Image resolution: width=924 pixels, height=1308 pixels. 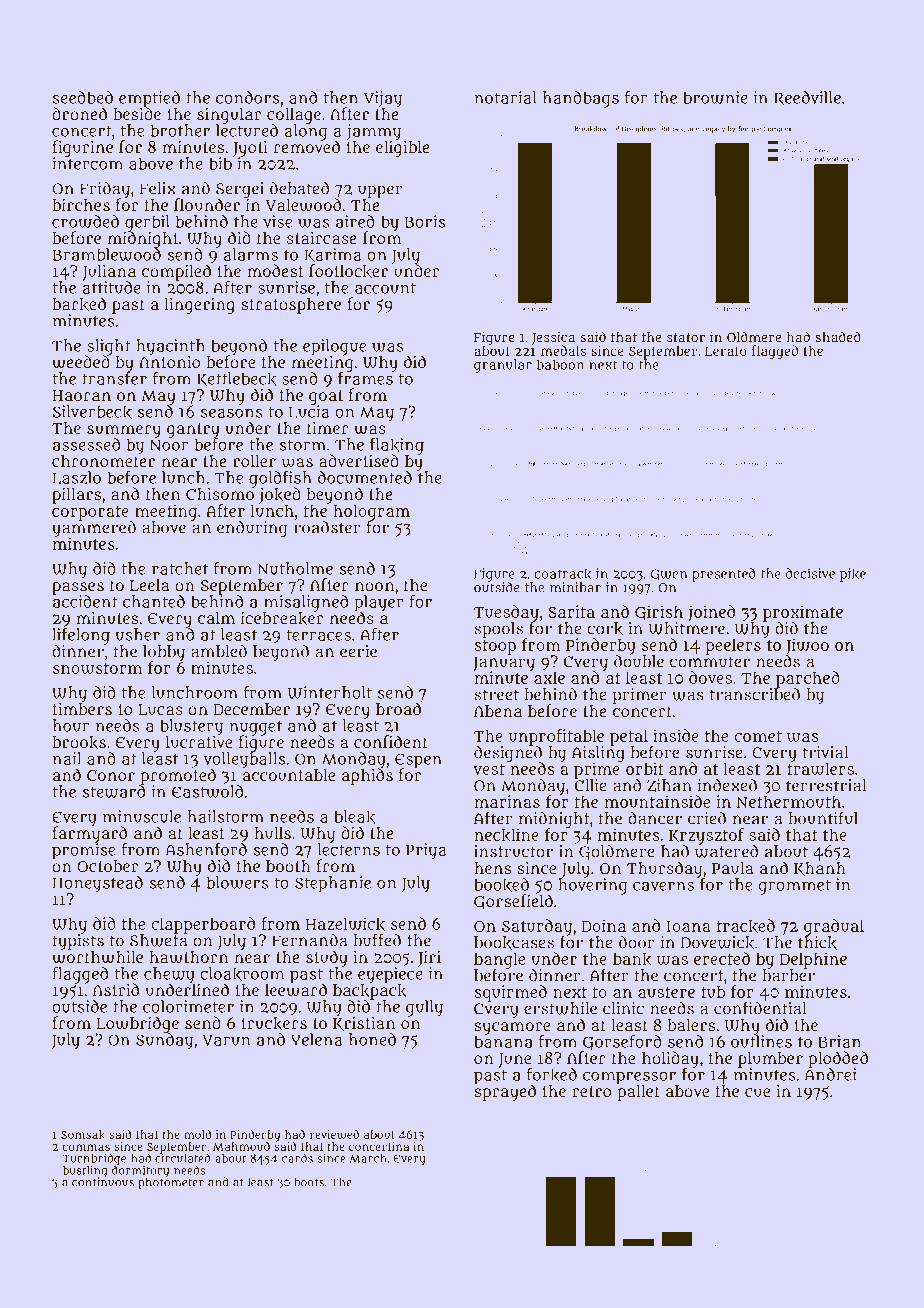 I want to click on Lerato, so click(x=726, y=351).
